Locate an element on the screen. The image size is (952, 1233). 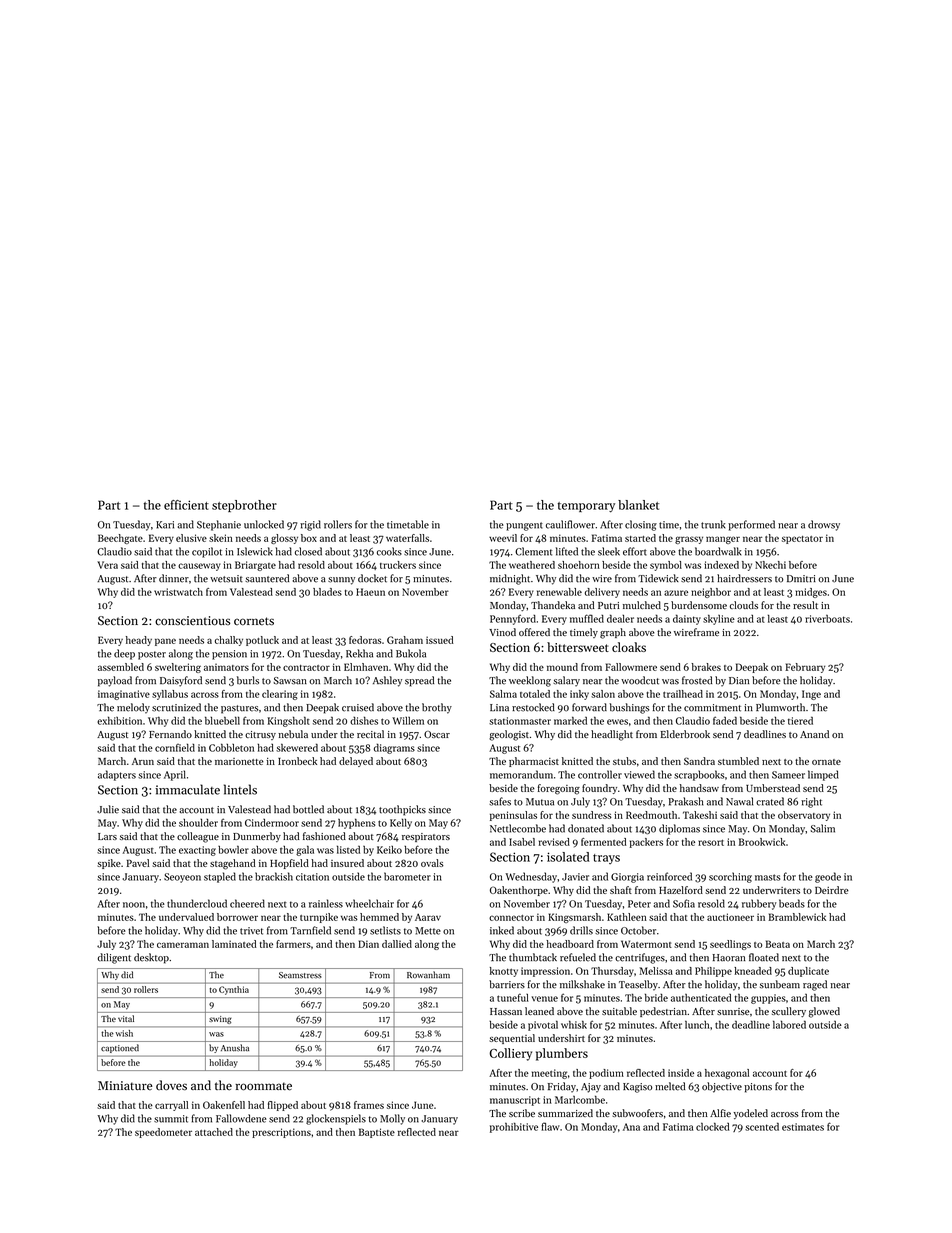
boardwalk is located at coordinates (718, 551).
